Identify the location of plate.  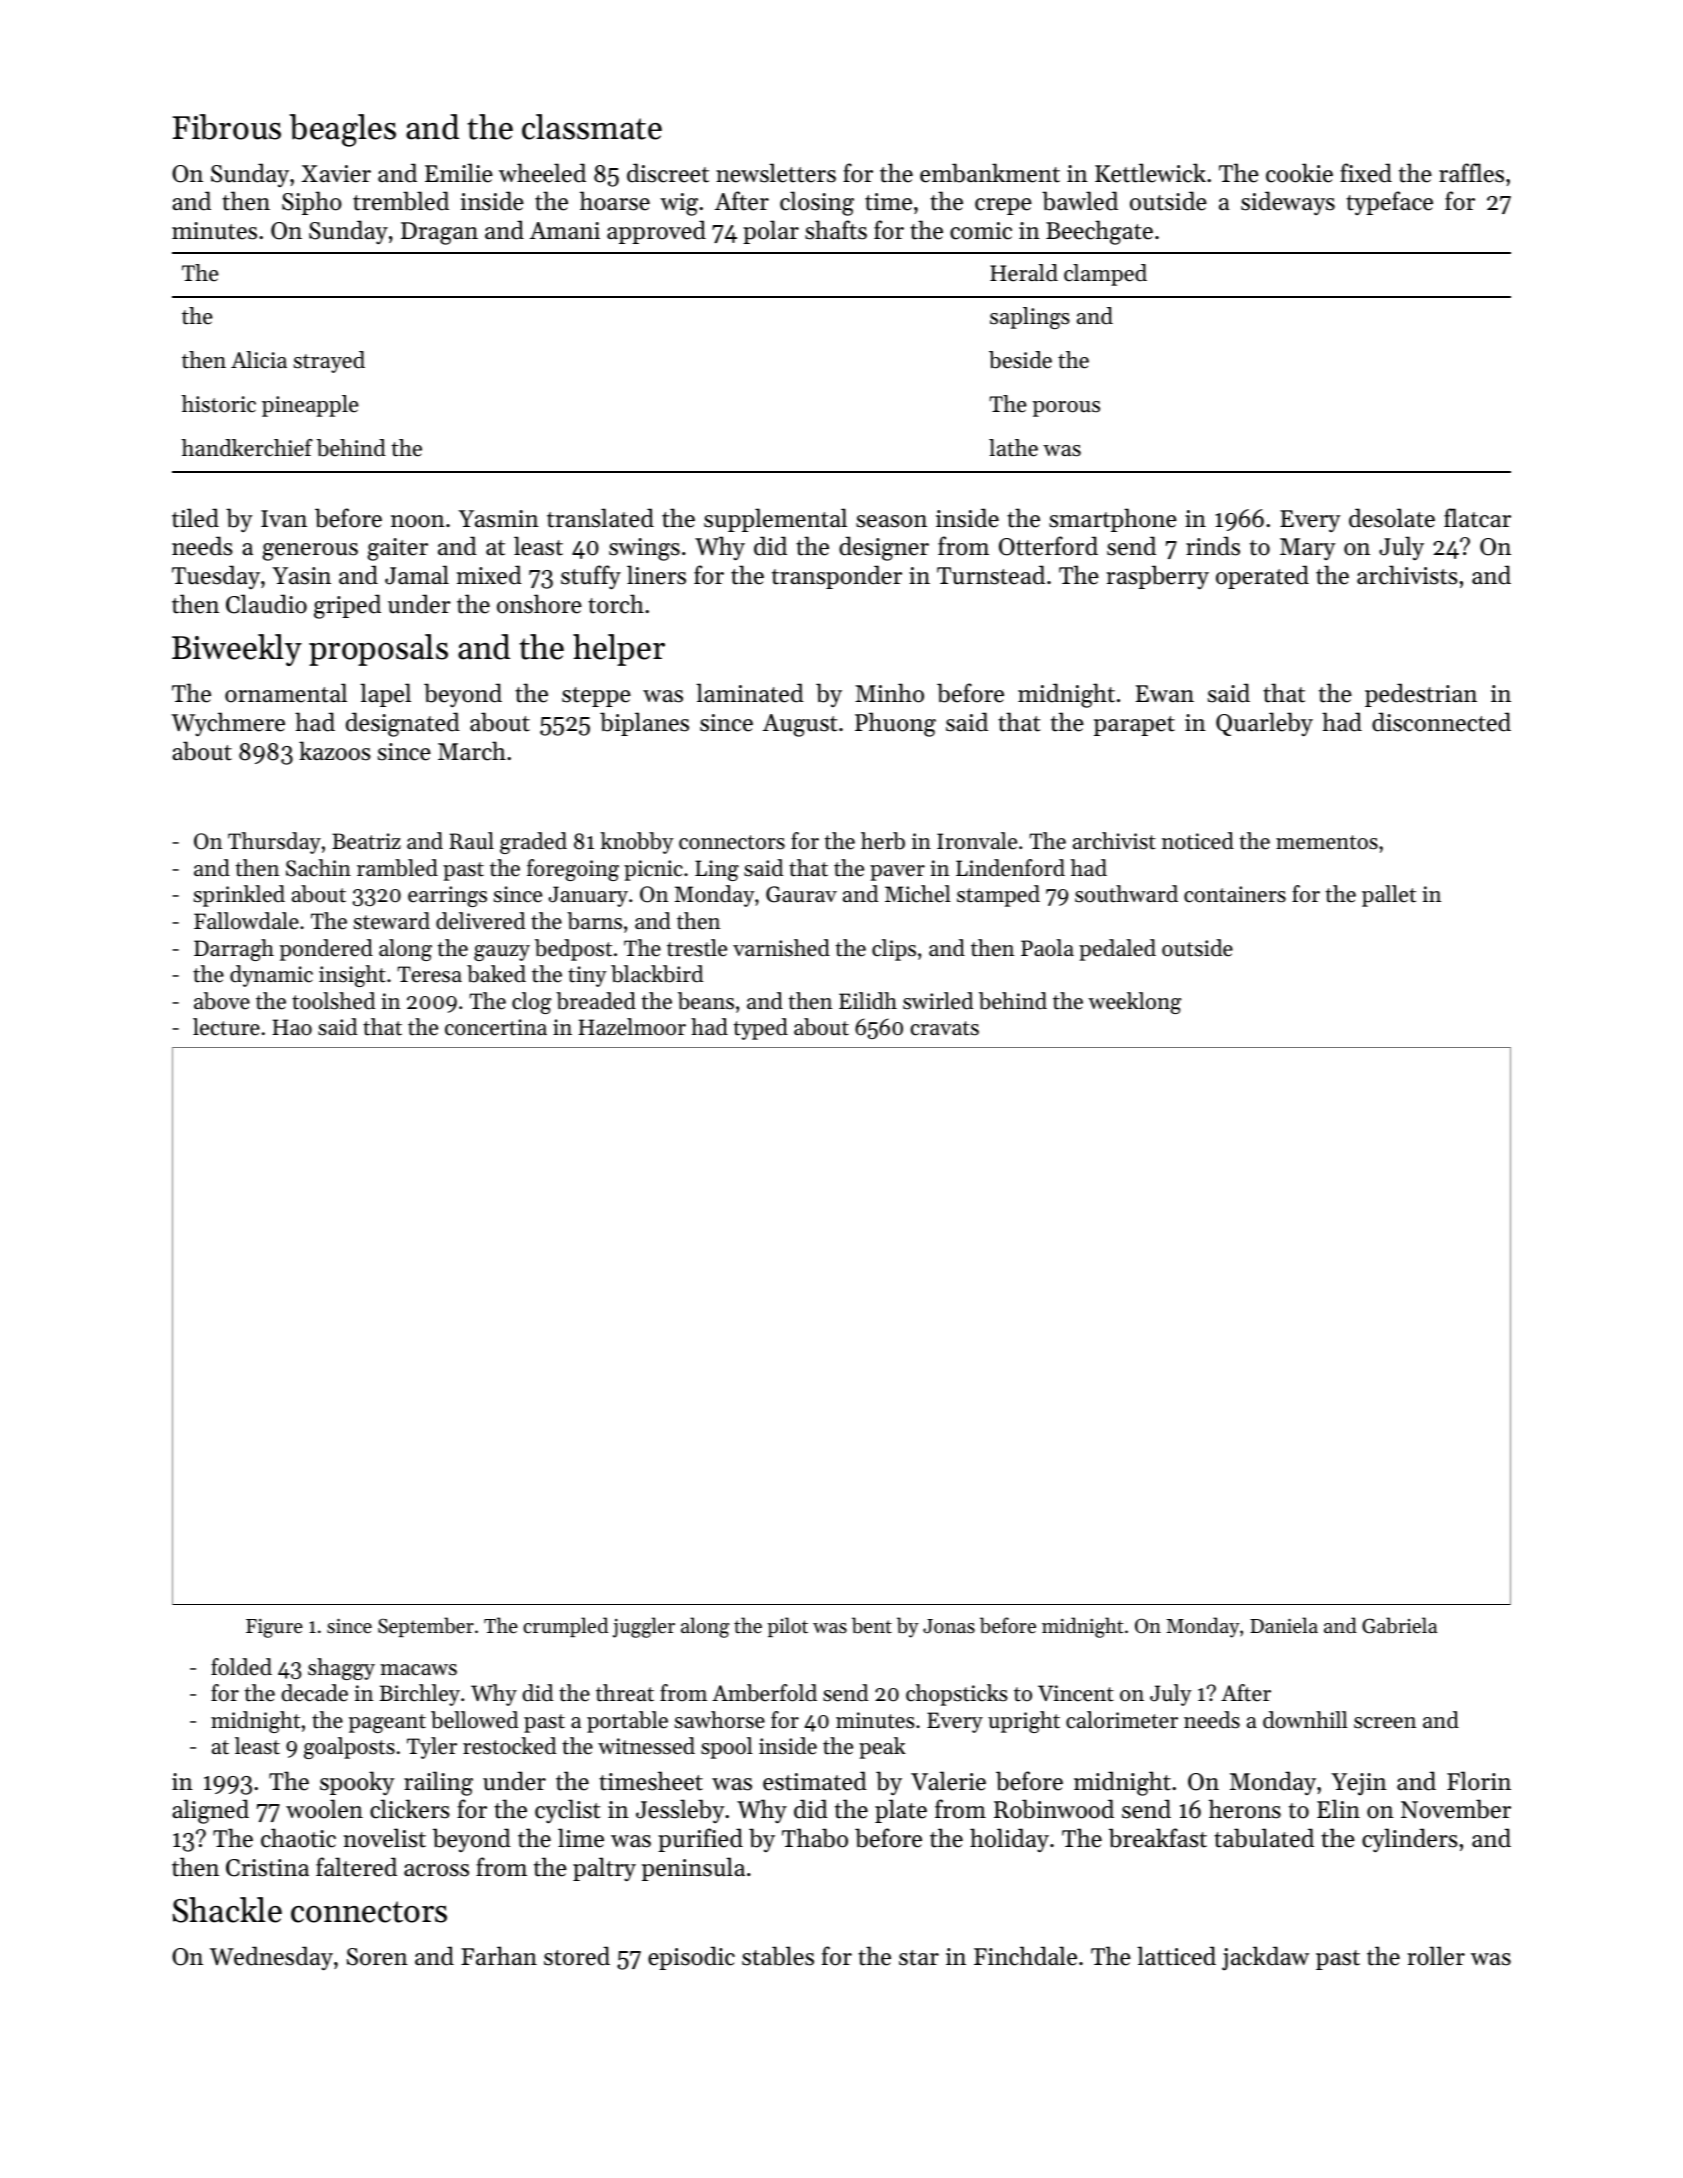
(901, 1811).
